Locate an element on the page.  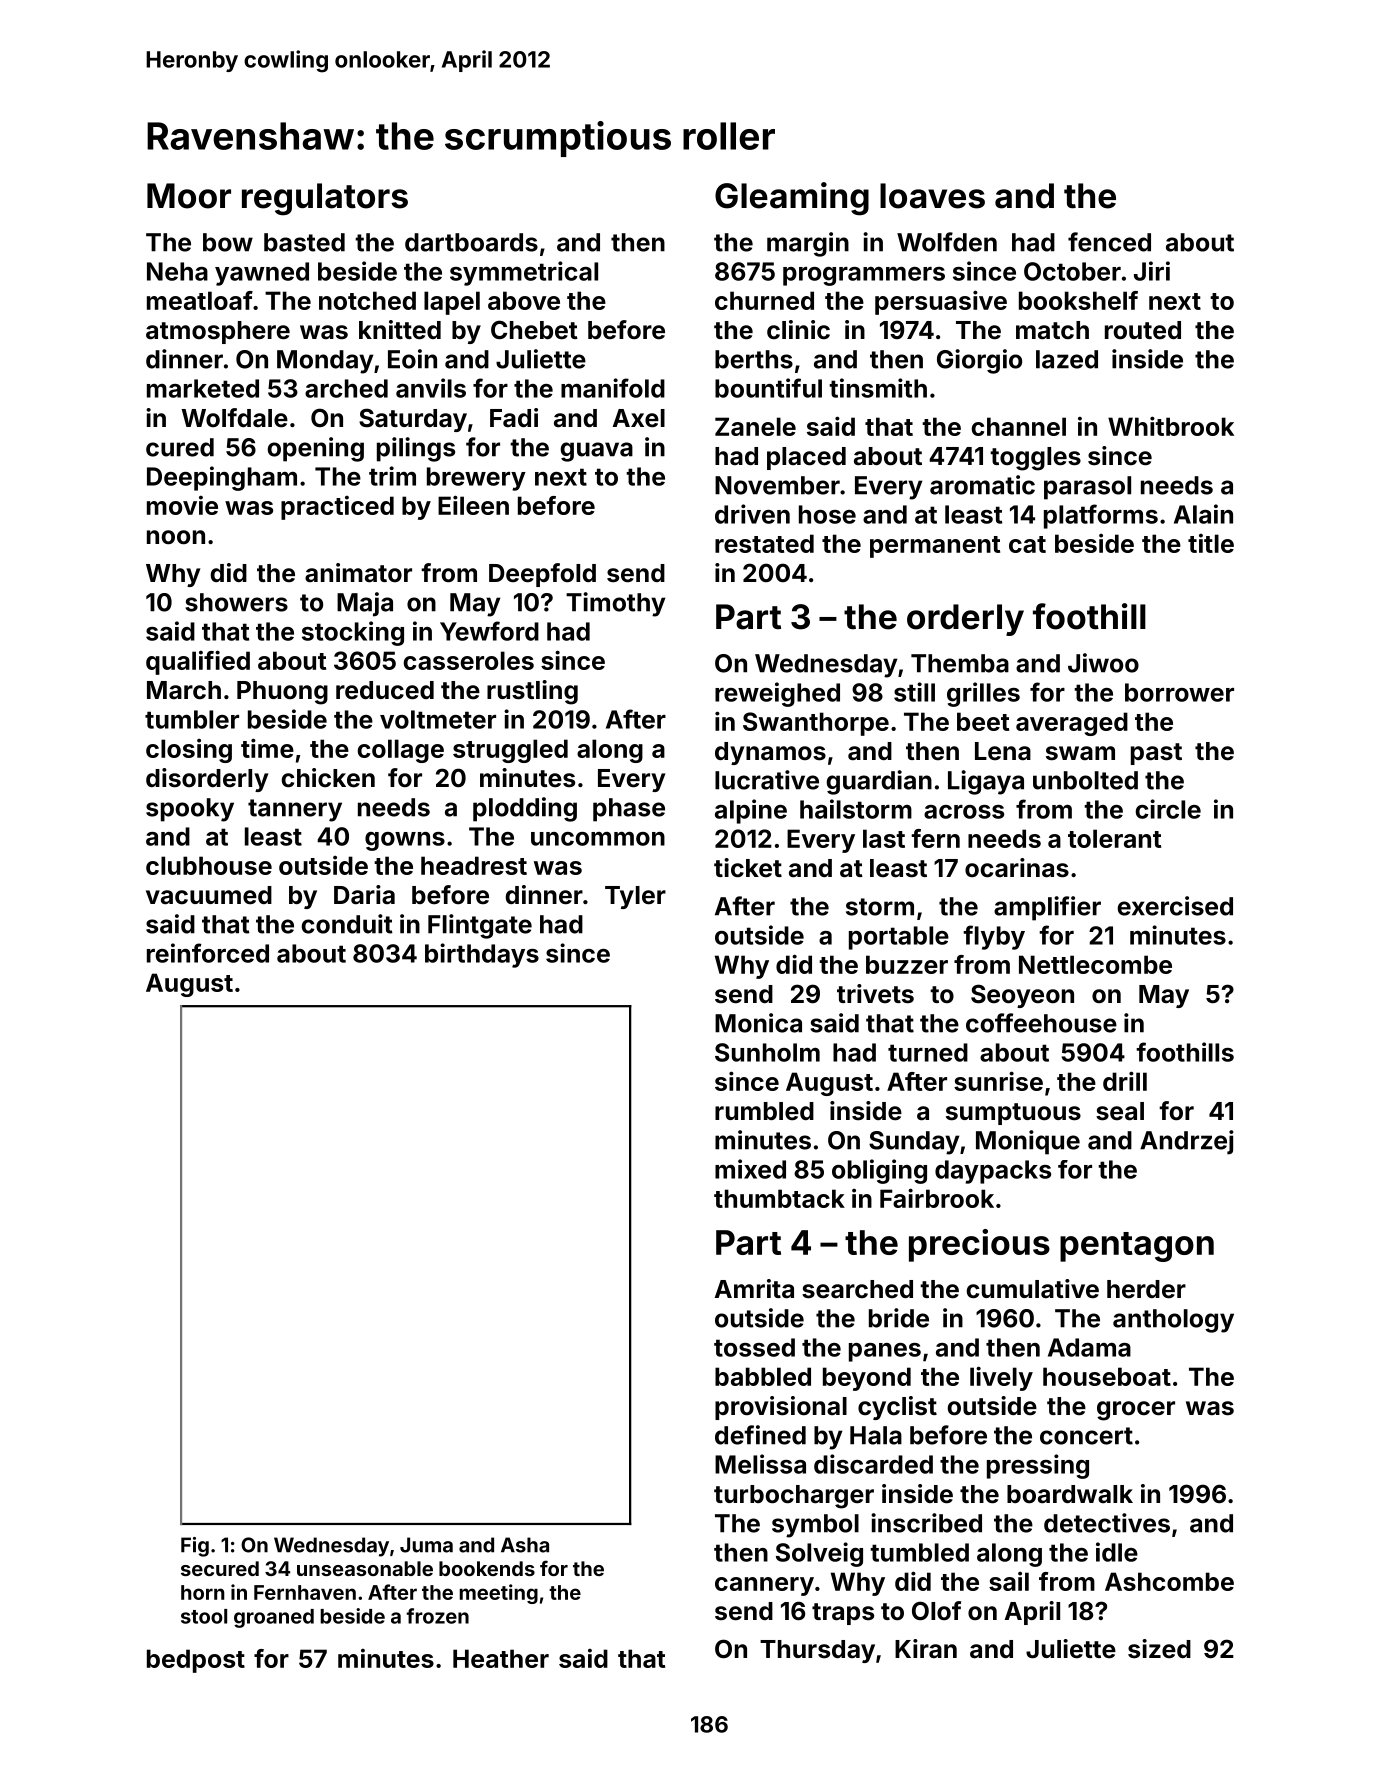
Monica is located at coordinates (758, 1023).
